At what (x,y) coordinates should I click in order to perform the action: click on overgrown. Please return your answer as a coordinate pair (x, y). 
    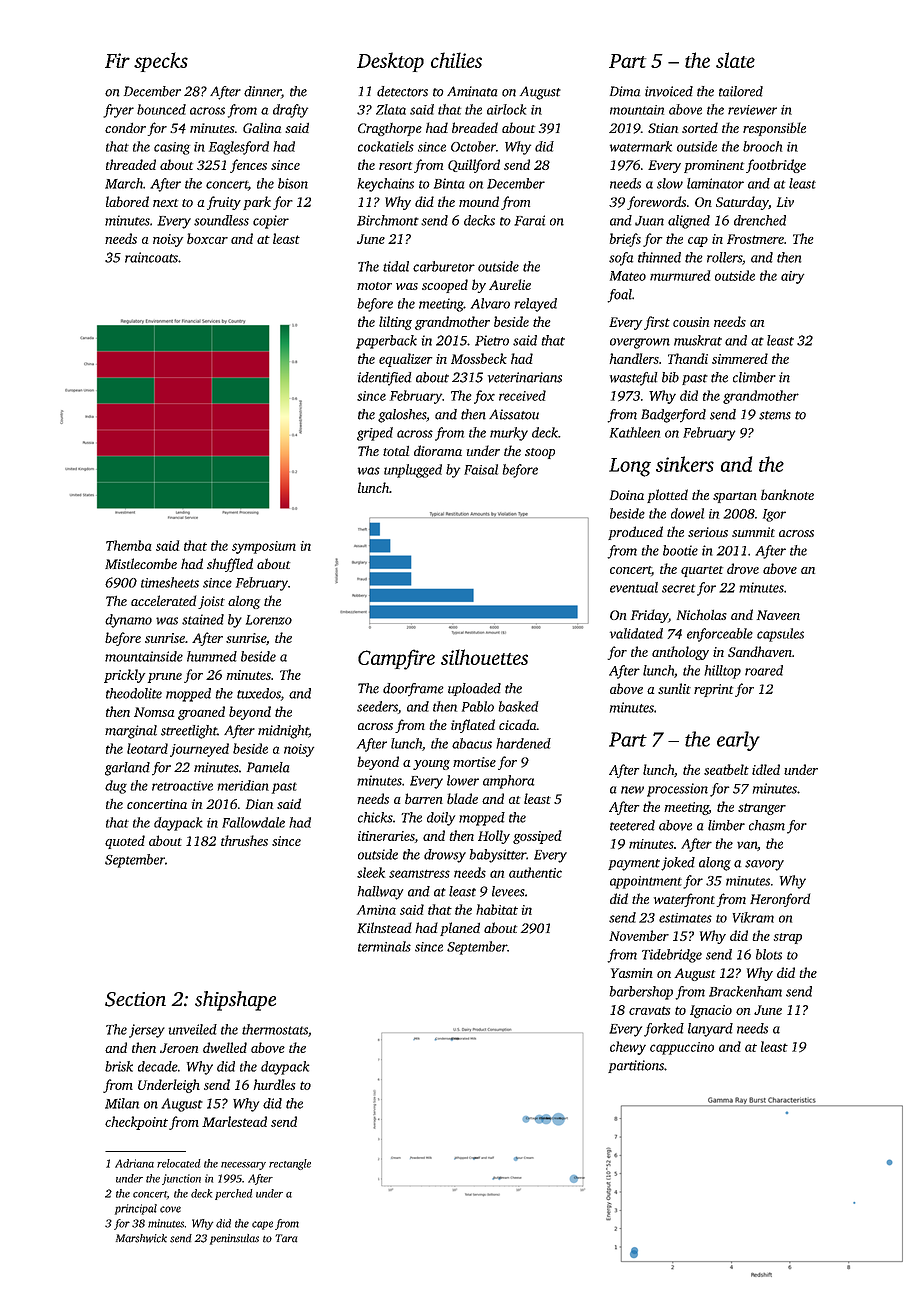
    Looking at the image, I should click on (640, 343).
